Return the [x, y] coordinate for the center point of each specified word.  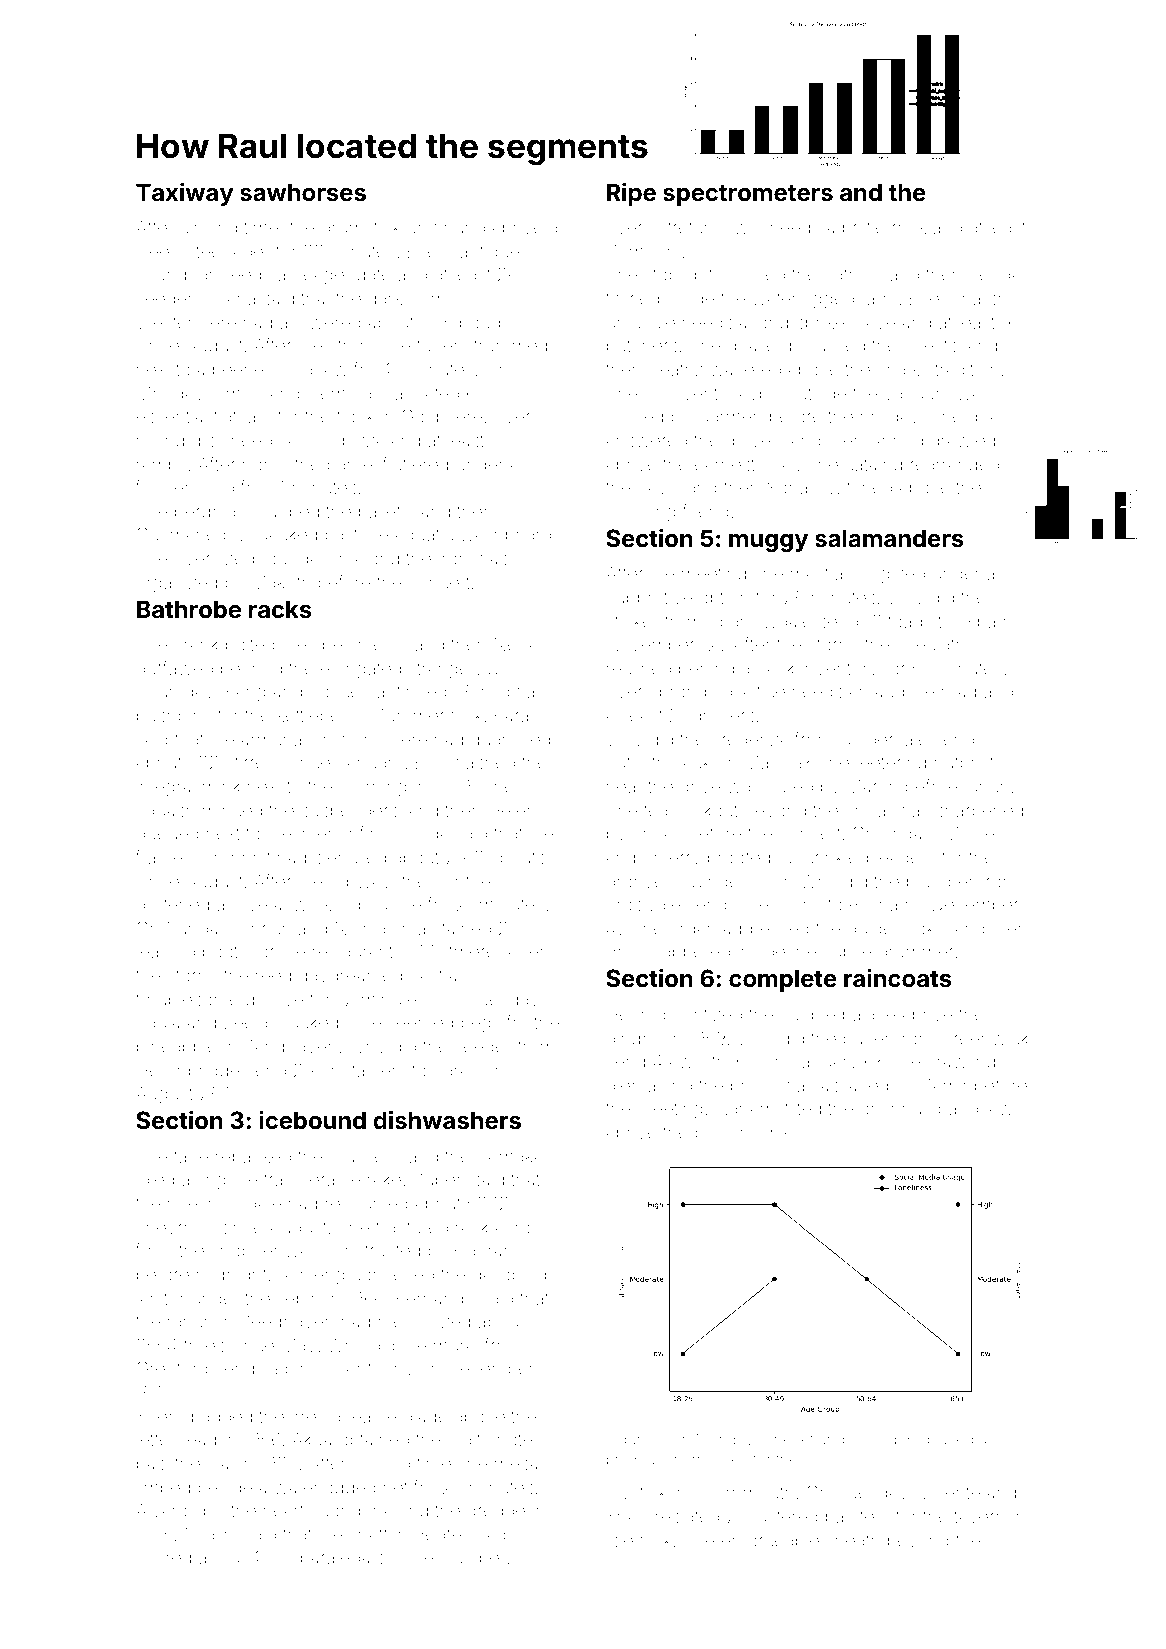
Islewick [639, 1540]
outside [816, 393]
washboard [505, 534]
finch [379, 833]
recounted [367, 1203]
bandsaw [976, 1108]
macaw [318, 370]
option [724, 599]
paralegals [342, 1559]
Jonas [657, 833]
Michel [971, 833]
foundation [304, 558]
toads [910, 621]
